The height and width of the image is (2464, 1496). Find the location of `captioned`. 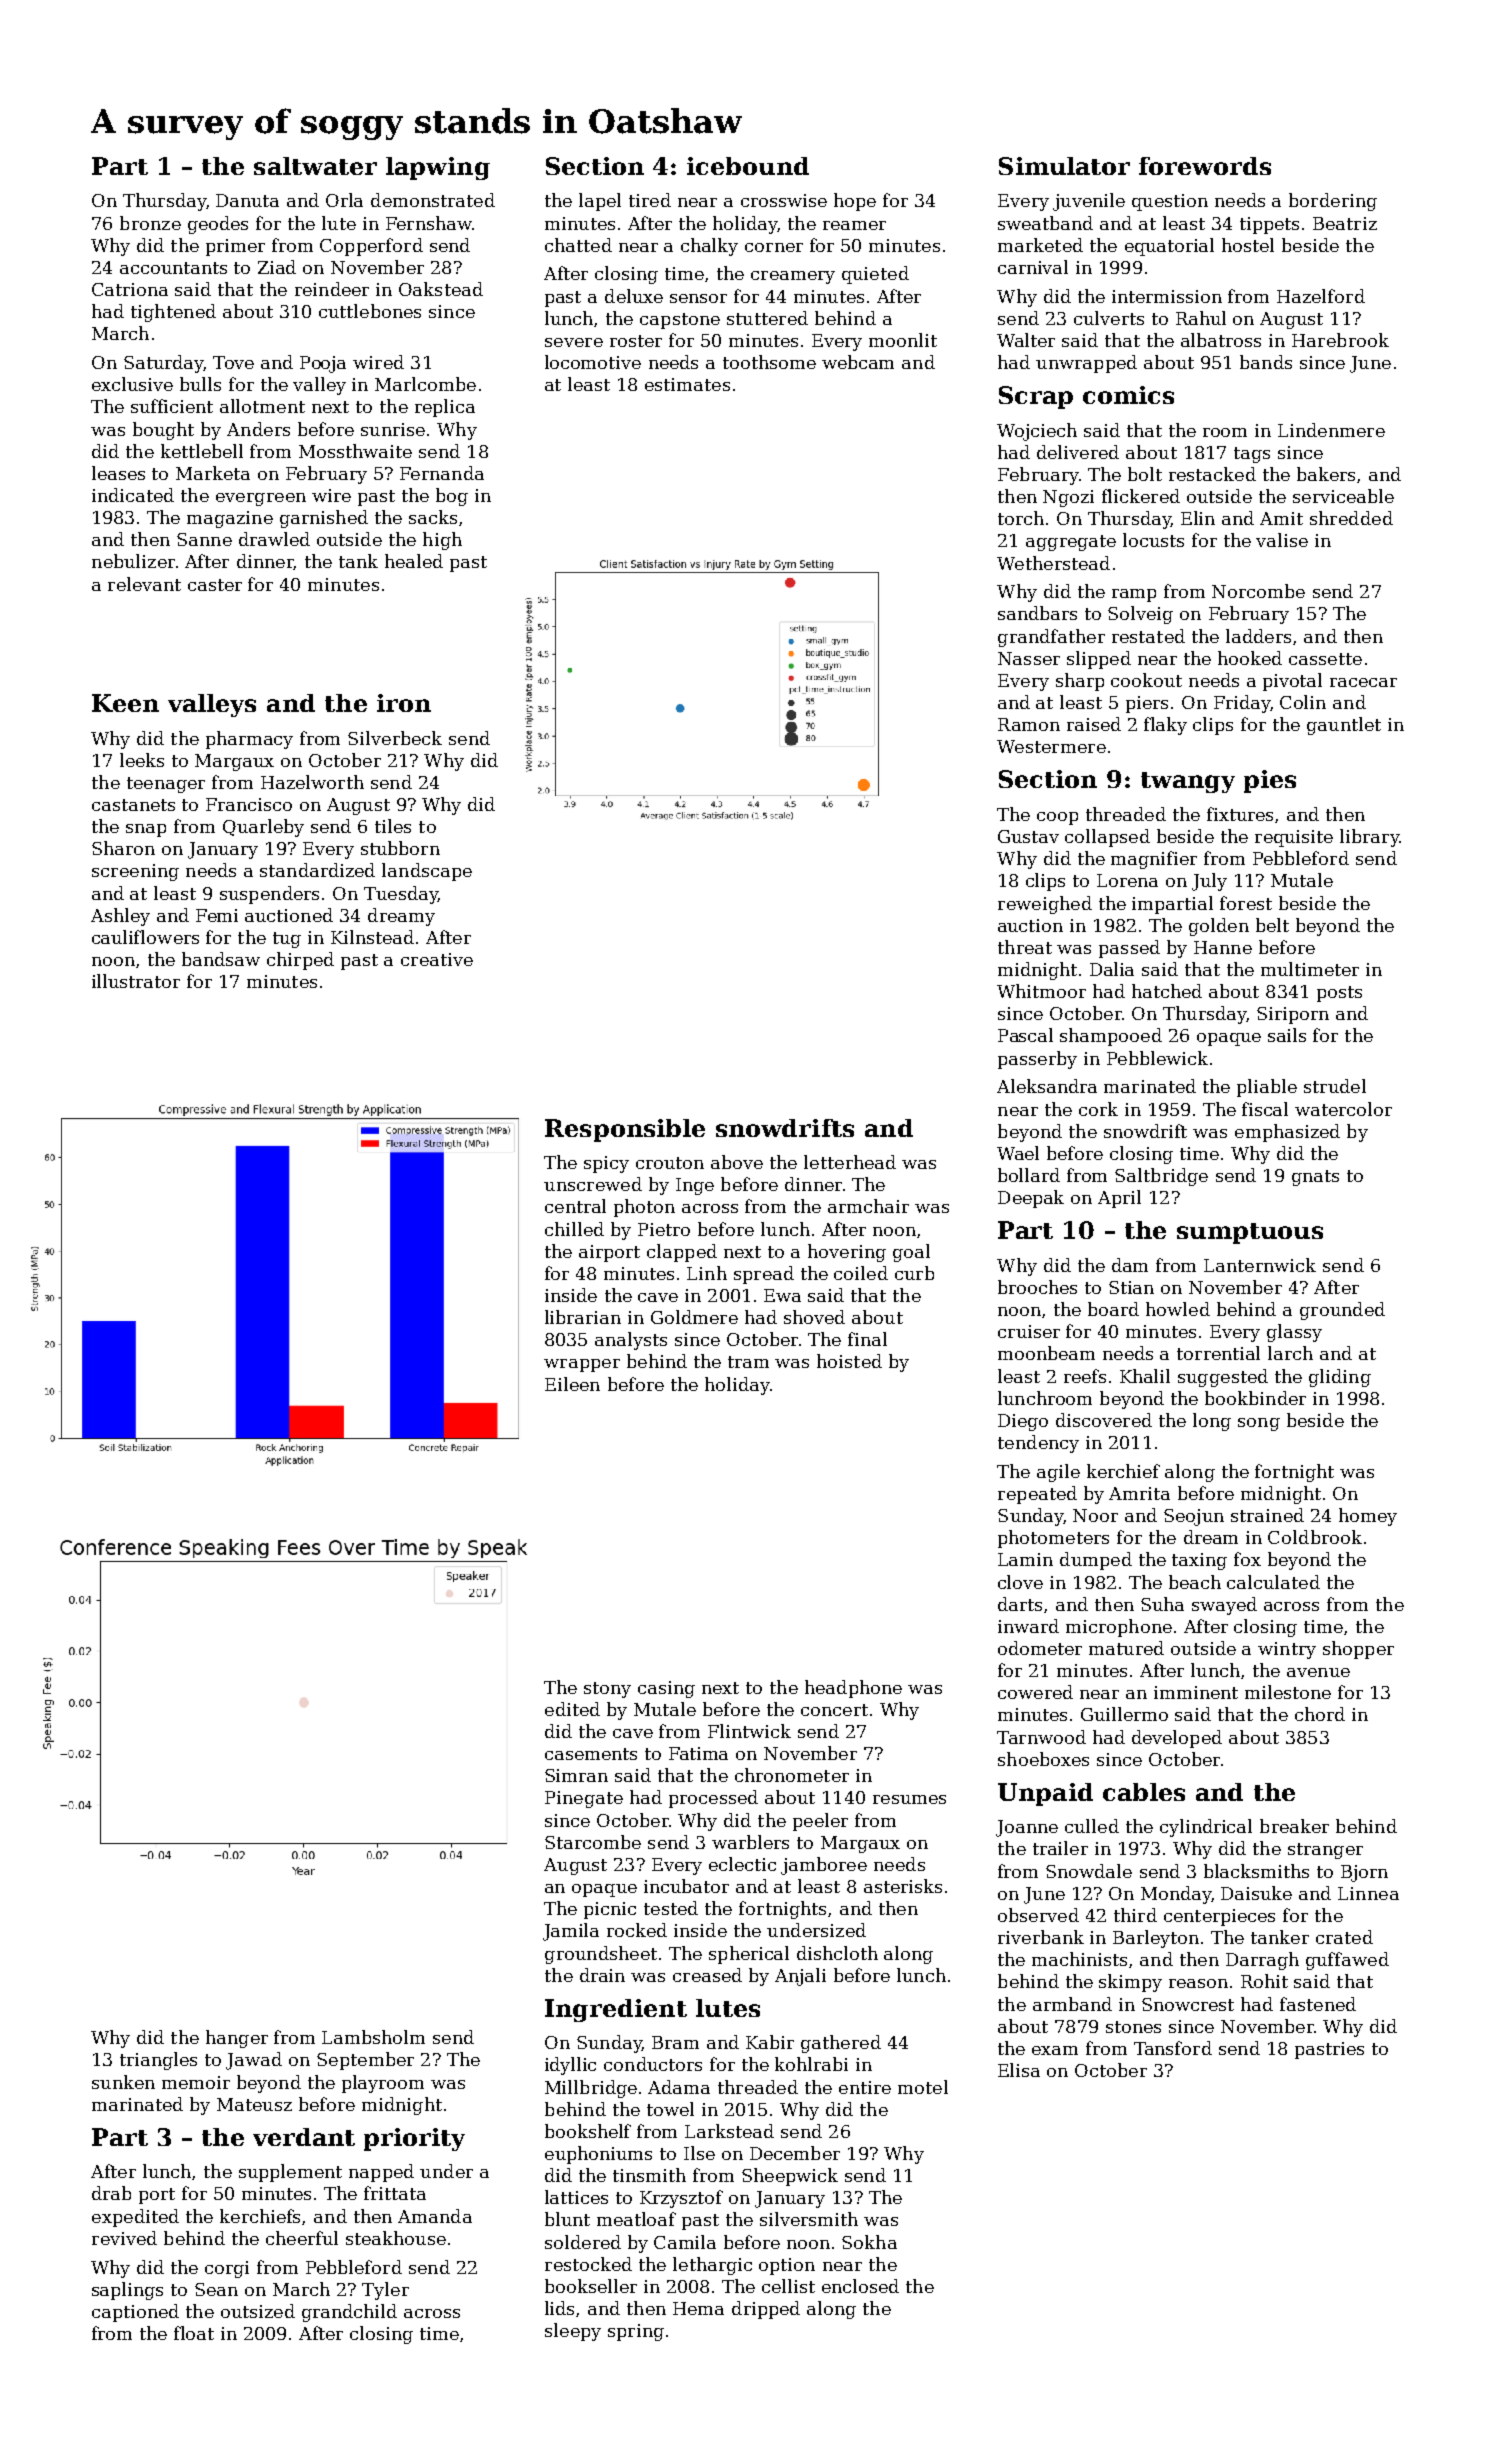

captioned is located at coordinates (135, 2313).
